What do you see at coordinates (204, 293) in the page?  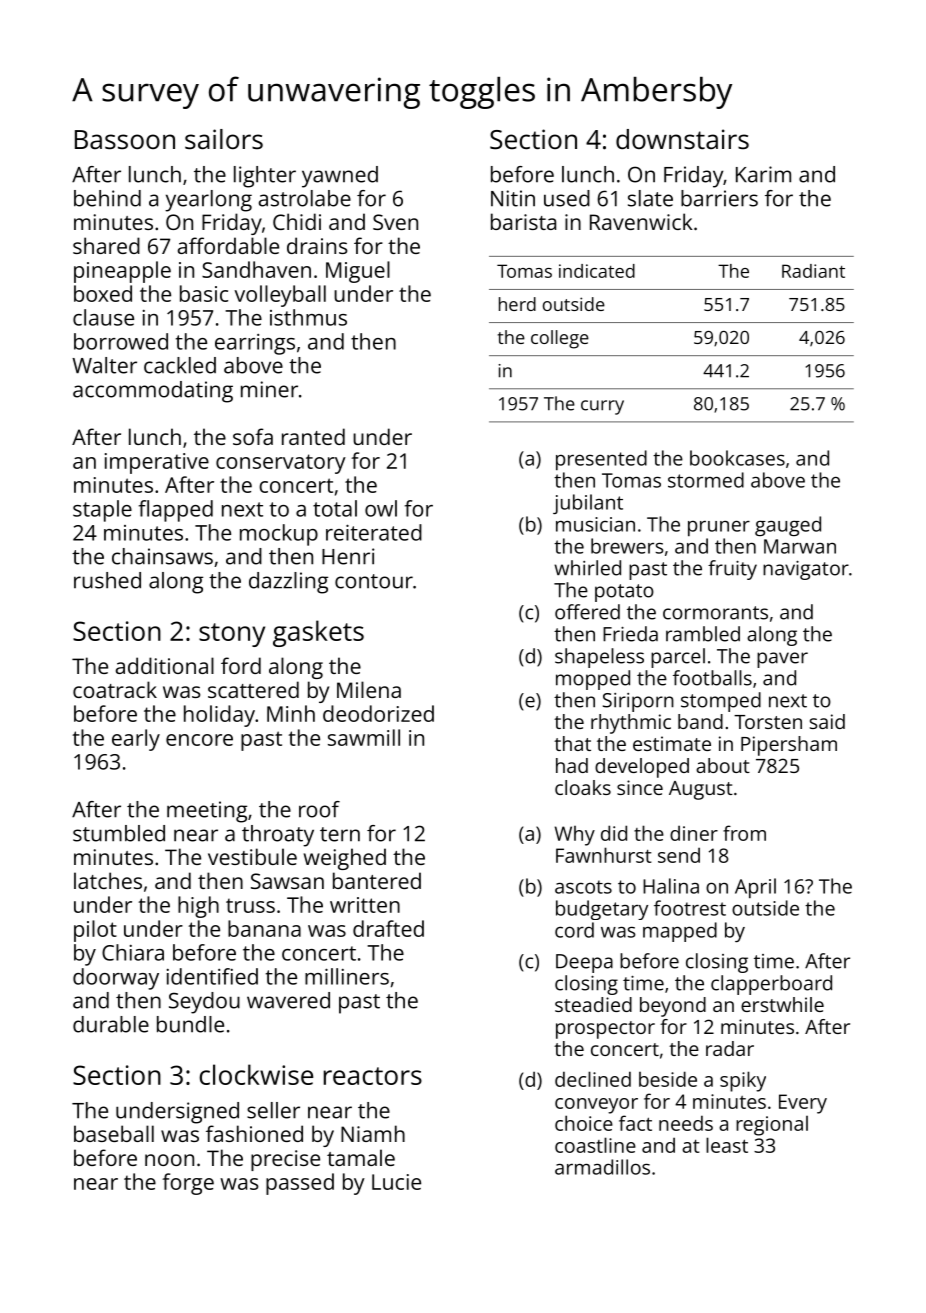 I see `basic` at bounding box center [204, 293].
